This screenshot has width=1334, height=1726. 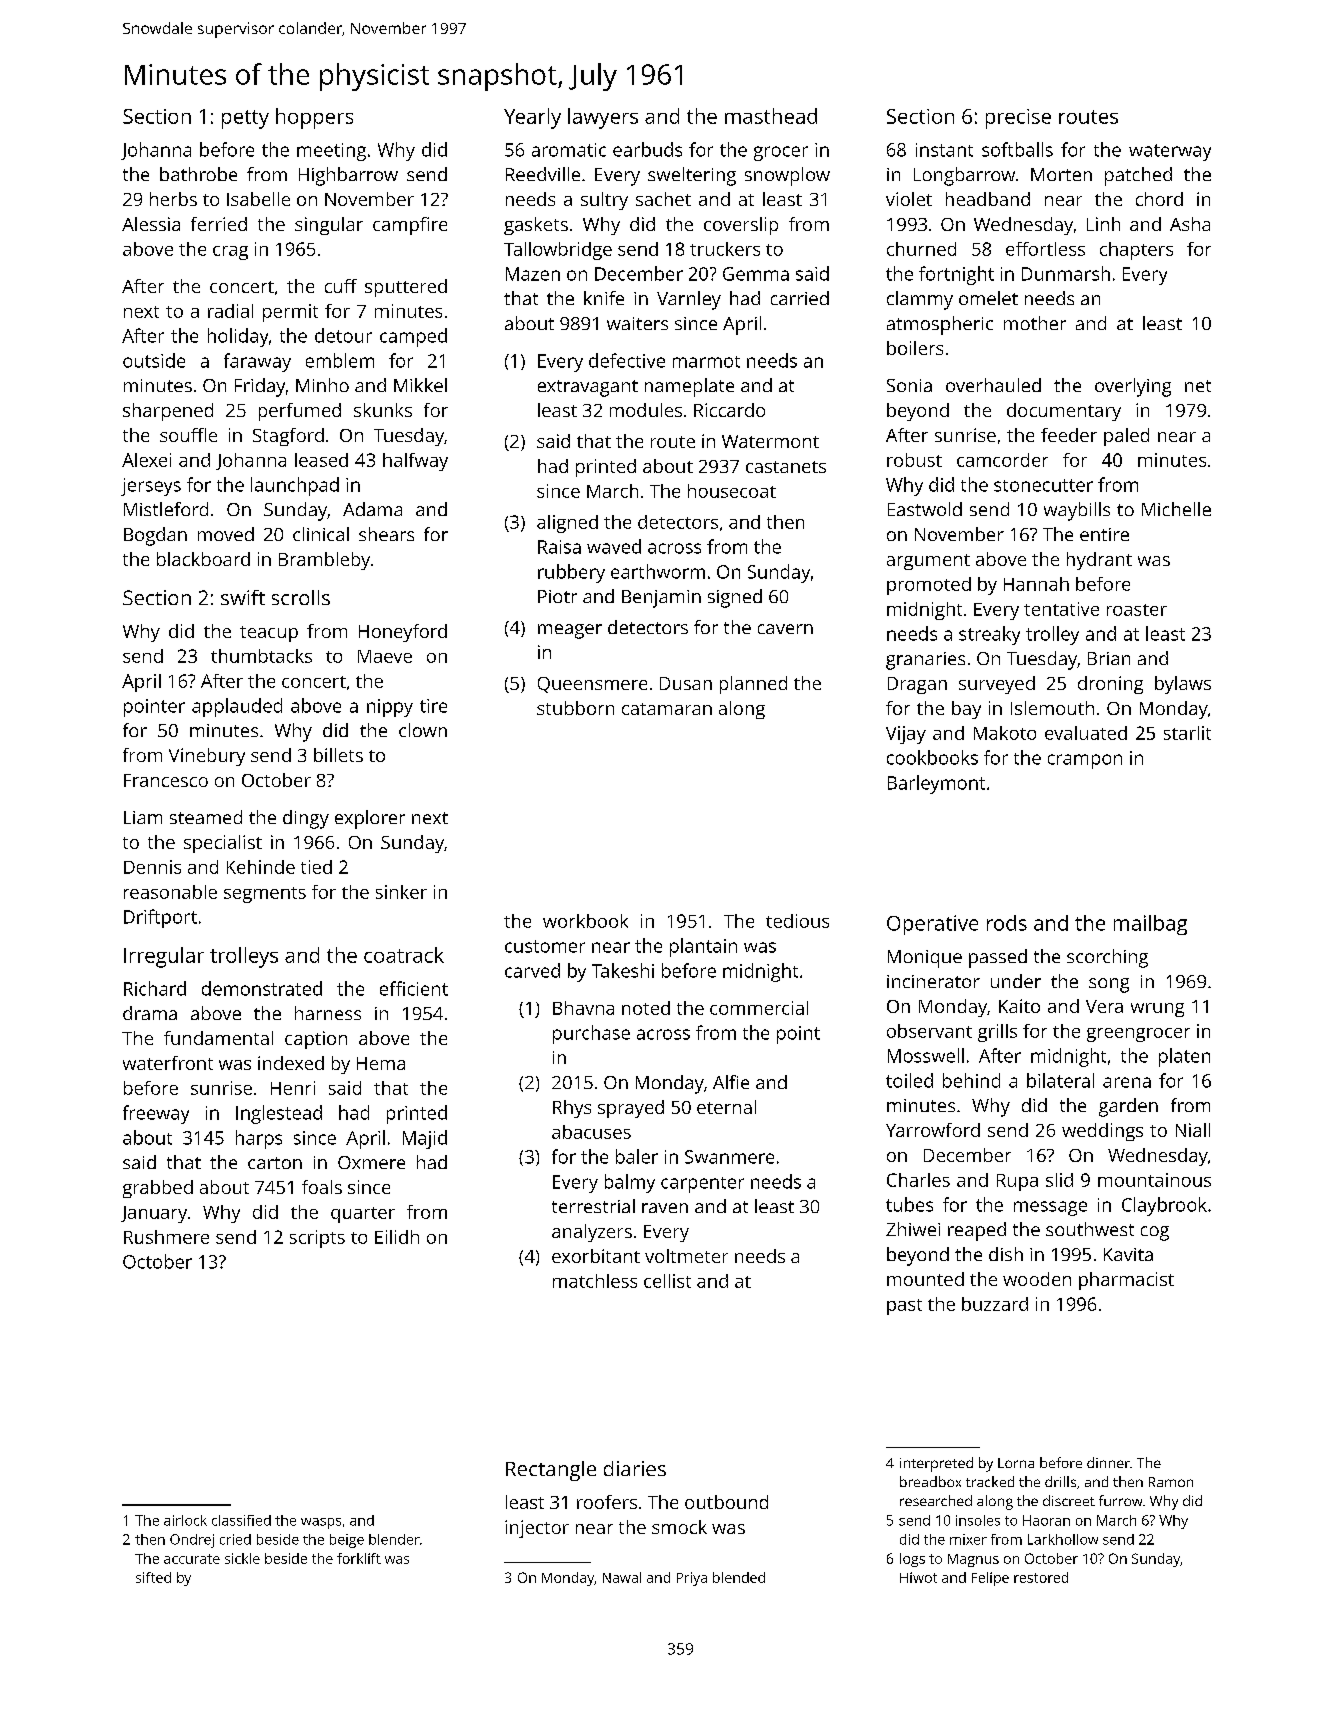 I want to click on efficient, so click(x=414, y=988).
